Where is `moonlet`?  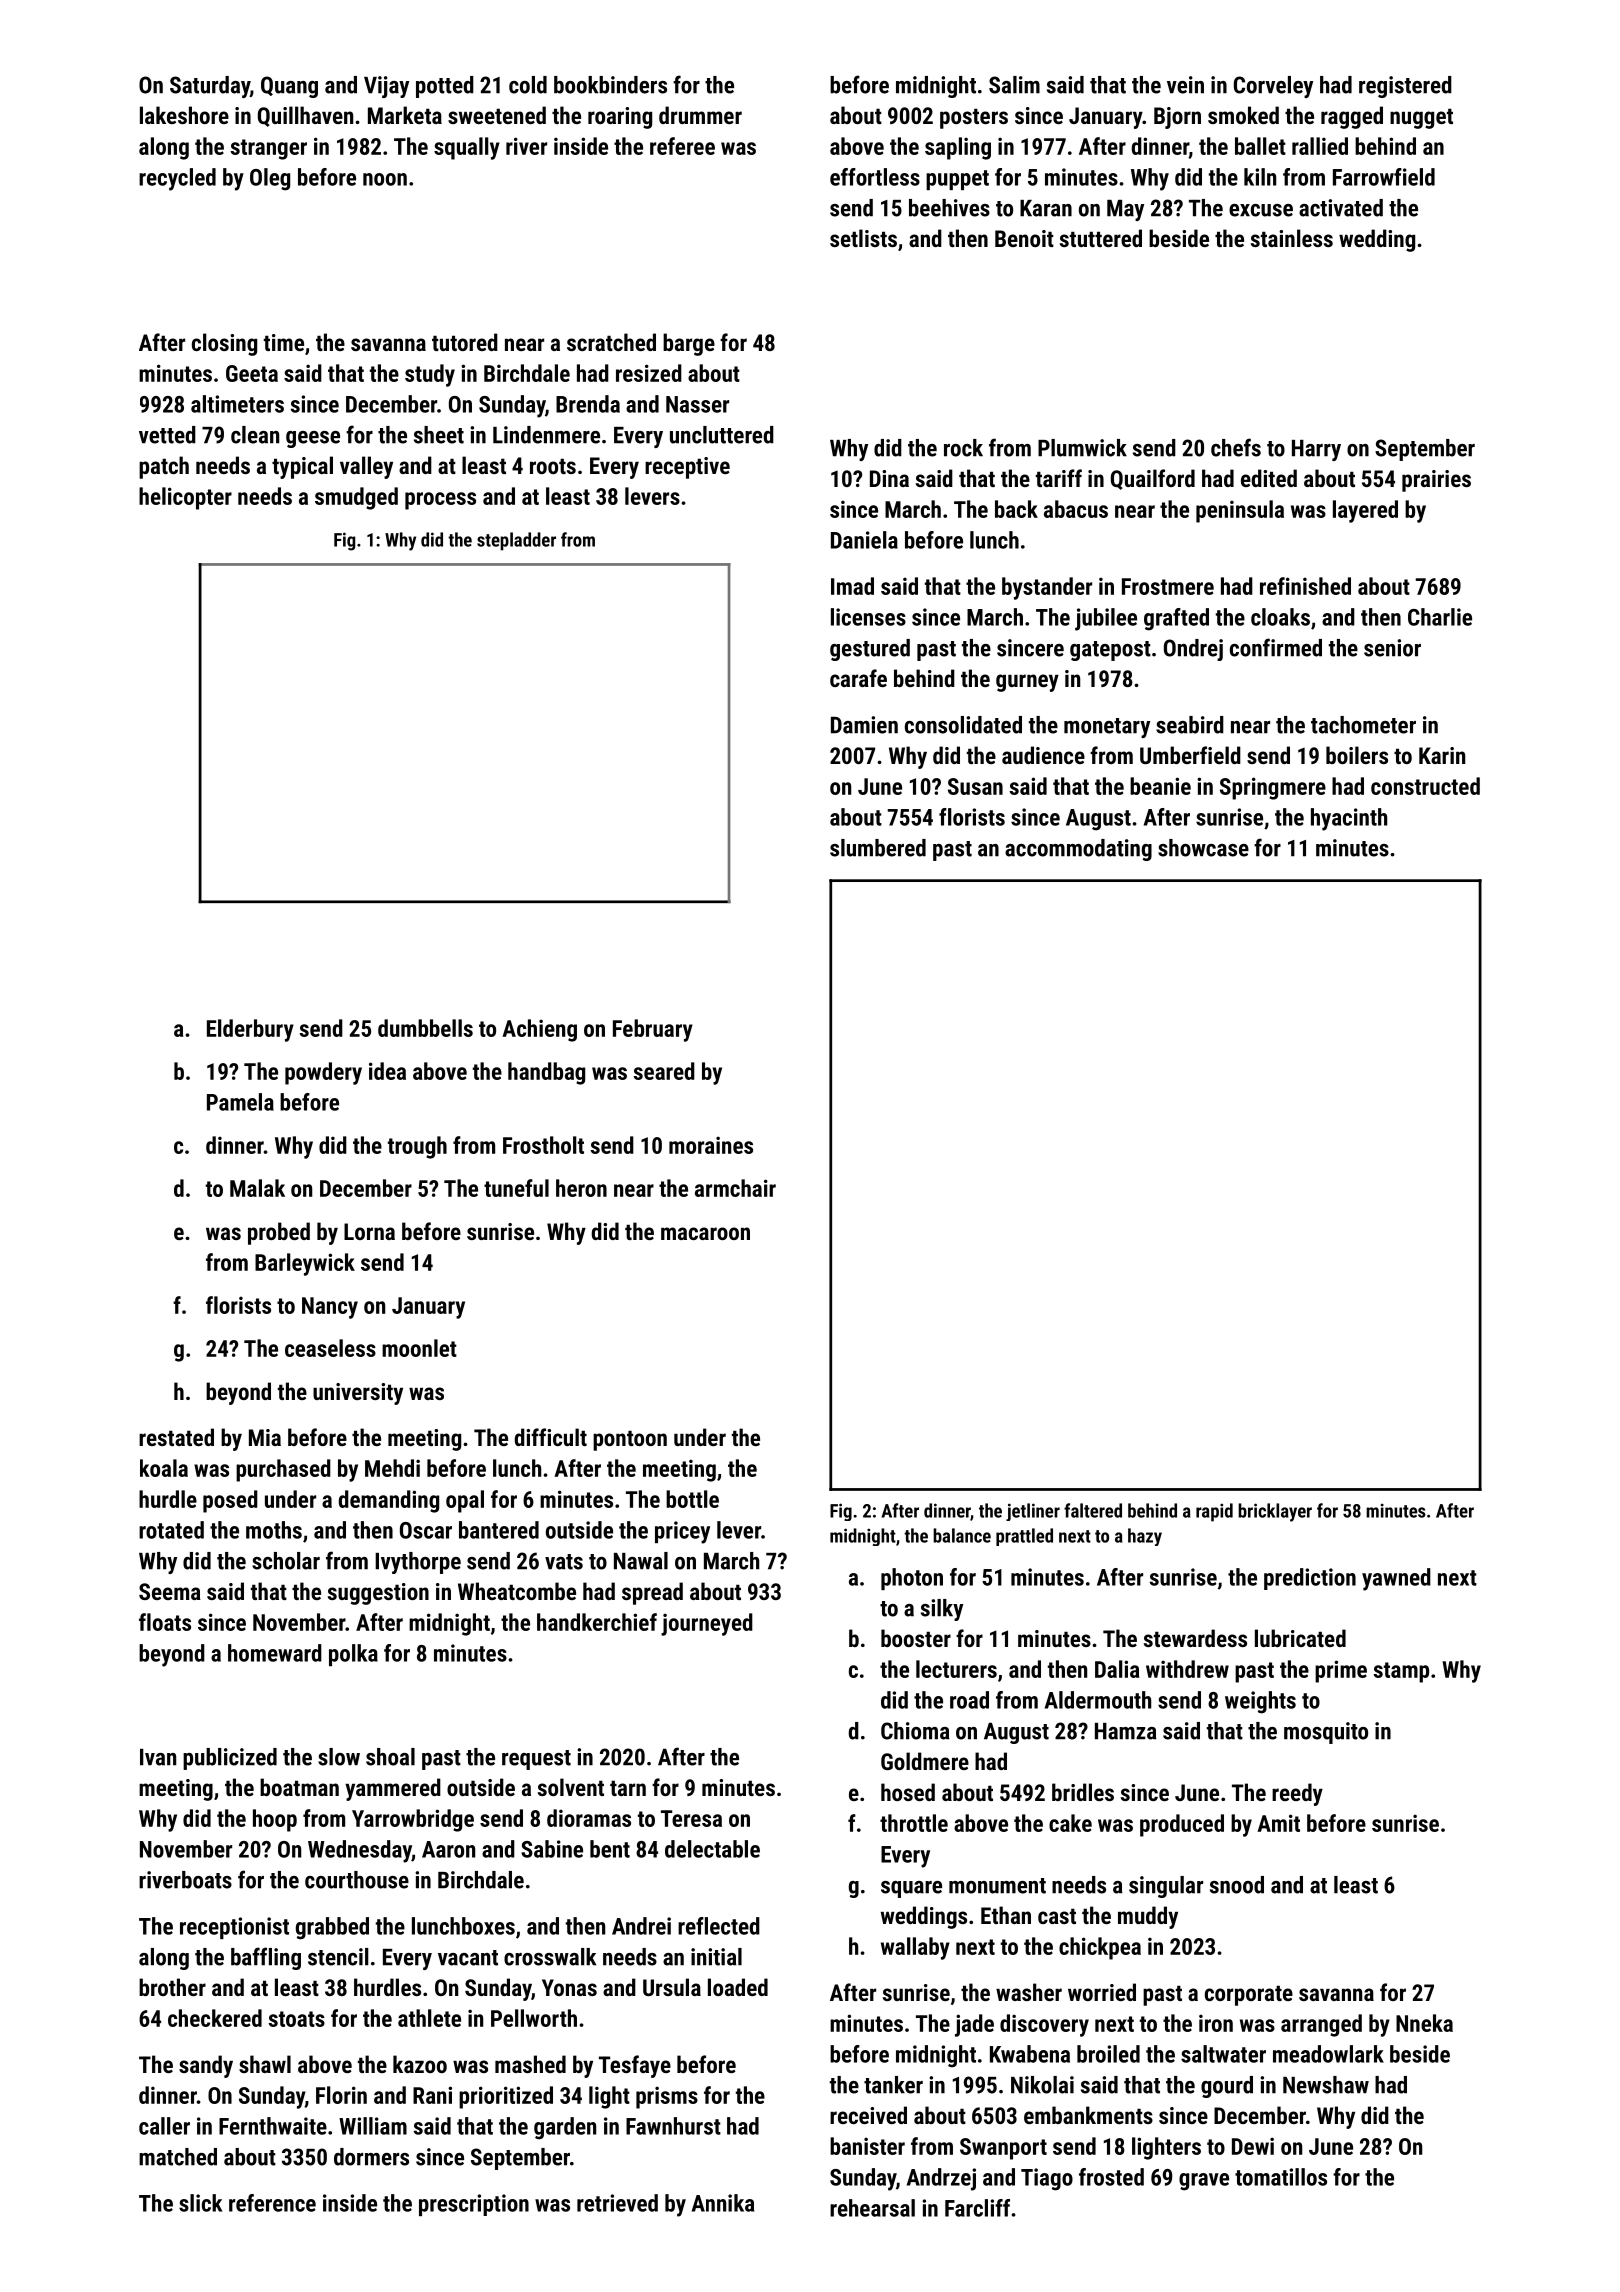 moonlet is located at coordinates (419, 1348).
